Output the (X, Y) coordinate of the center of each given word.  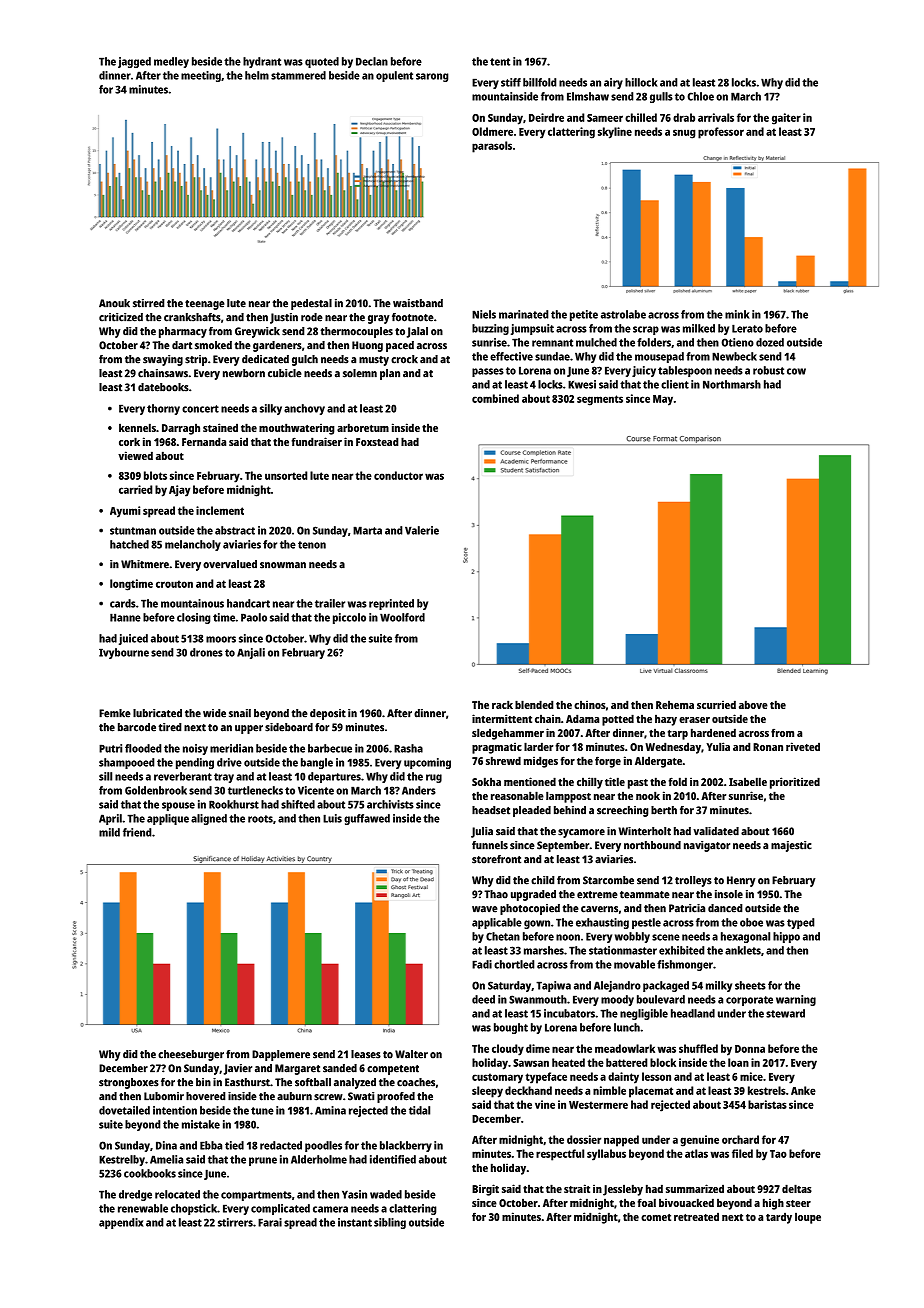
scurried (716, 704)
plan (390, 374)
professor (721, 133)
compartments (256, 1196)
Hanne (125, 617)
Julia (482, 832)
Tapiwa (553, 986)
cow (796, 371)
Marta (367, 530)
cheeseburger (191, 1055)
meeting (201, 76)
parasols (492, 147)
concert (200, 409)
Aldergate (658, 762)
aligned (209, 819)
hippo (786, 937)
